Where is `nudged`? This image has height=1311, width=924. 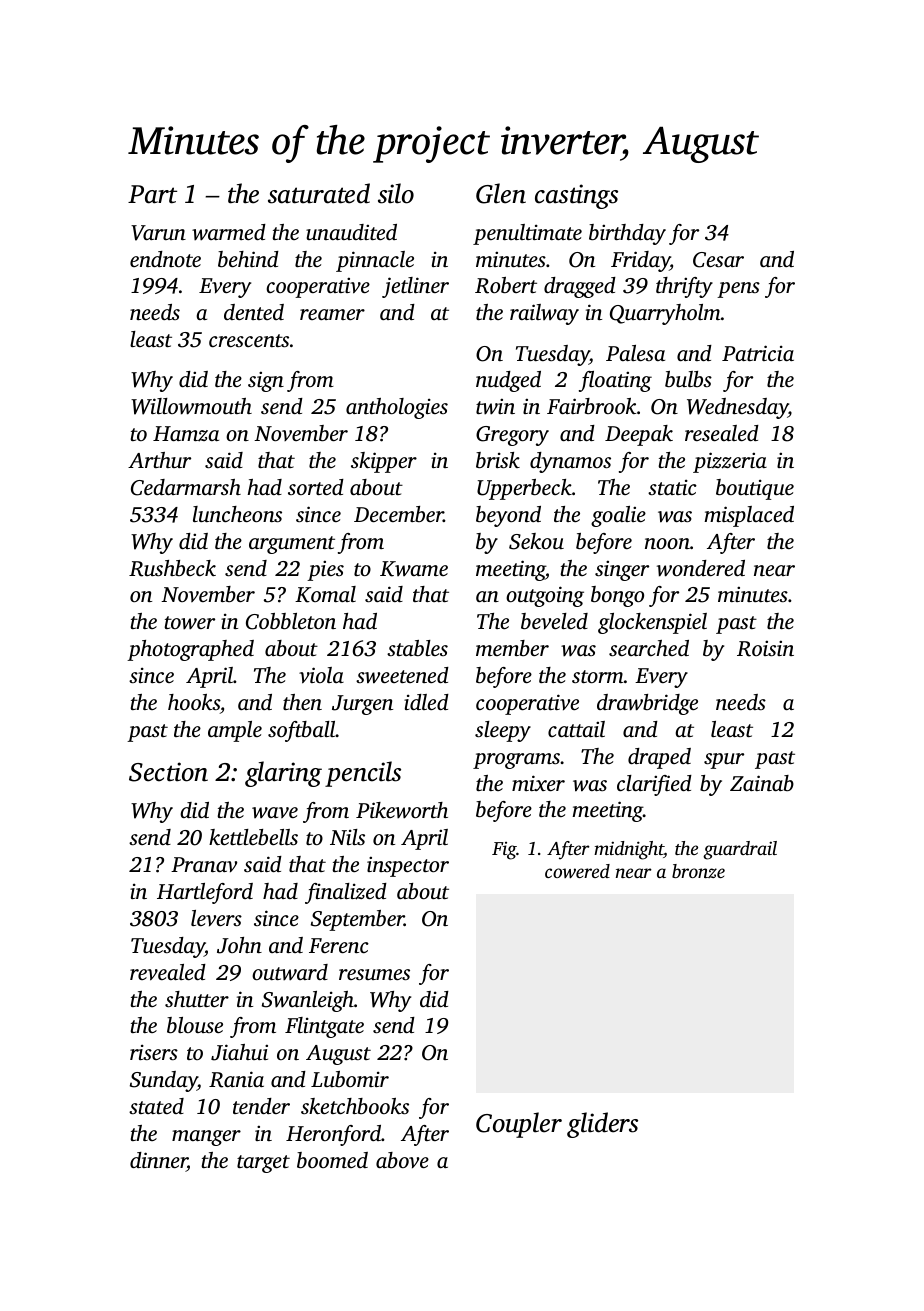
nudged is located at coordinates (508, 381).
